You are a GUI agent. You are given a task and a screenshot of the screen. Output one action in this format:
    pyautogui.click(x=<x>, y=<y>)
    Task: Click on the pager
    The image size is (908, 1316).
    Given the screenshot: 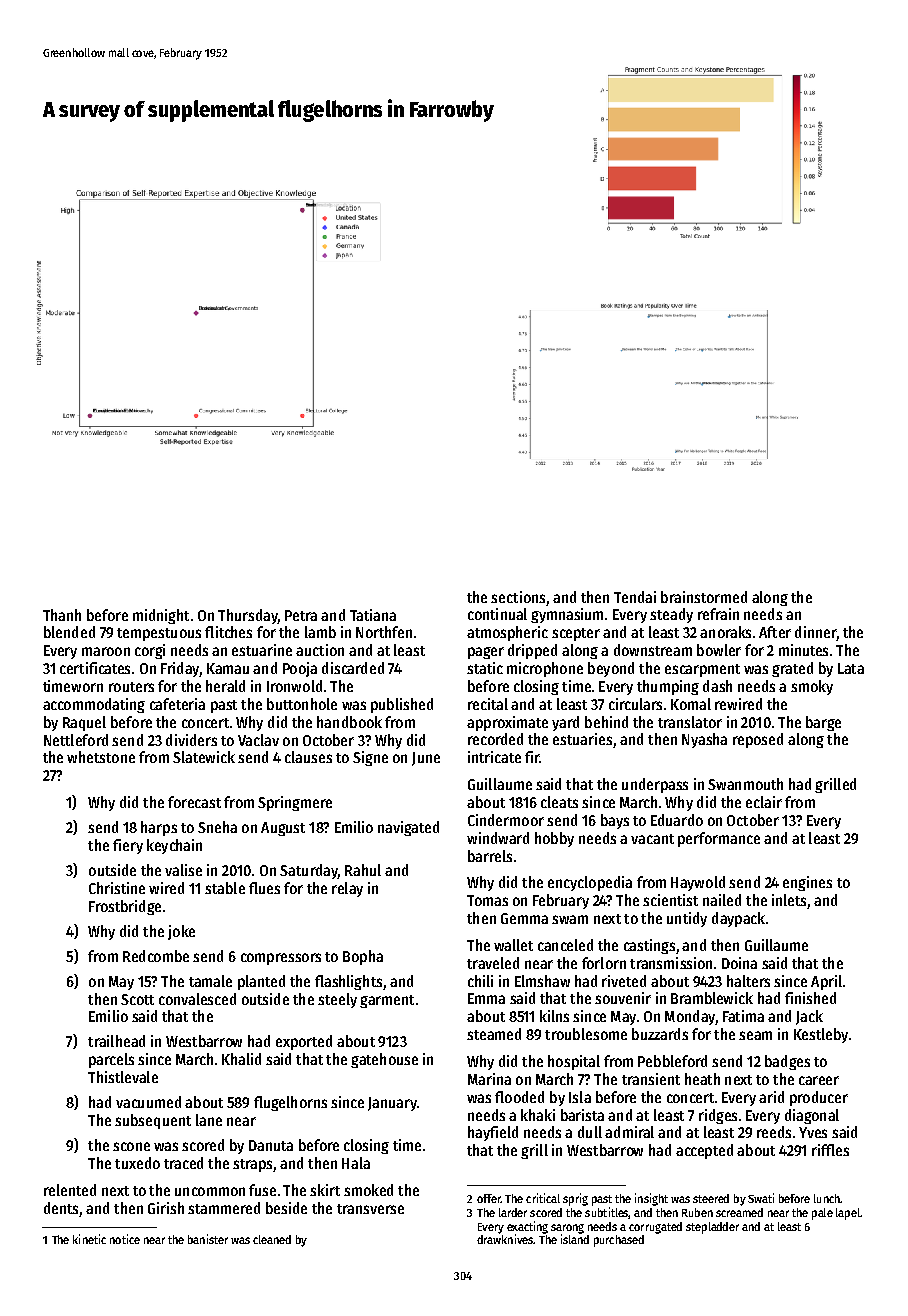 What is the action you would take?
    pyautogui.click(x=486, y=653)
